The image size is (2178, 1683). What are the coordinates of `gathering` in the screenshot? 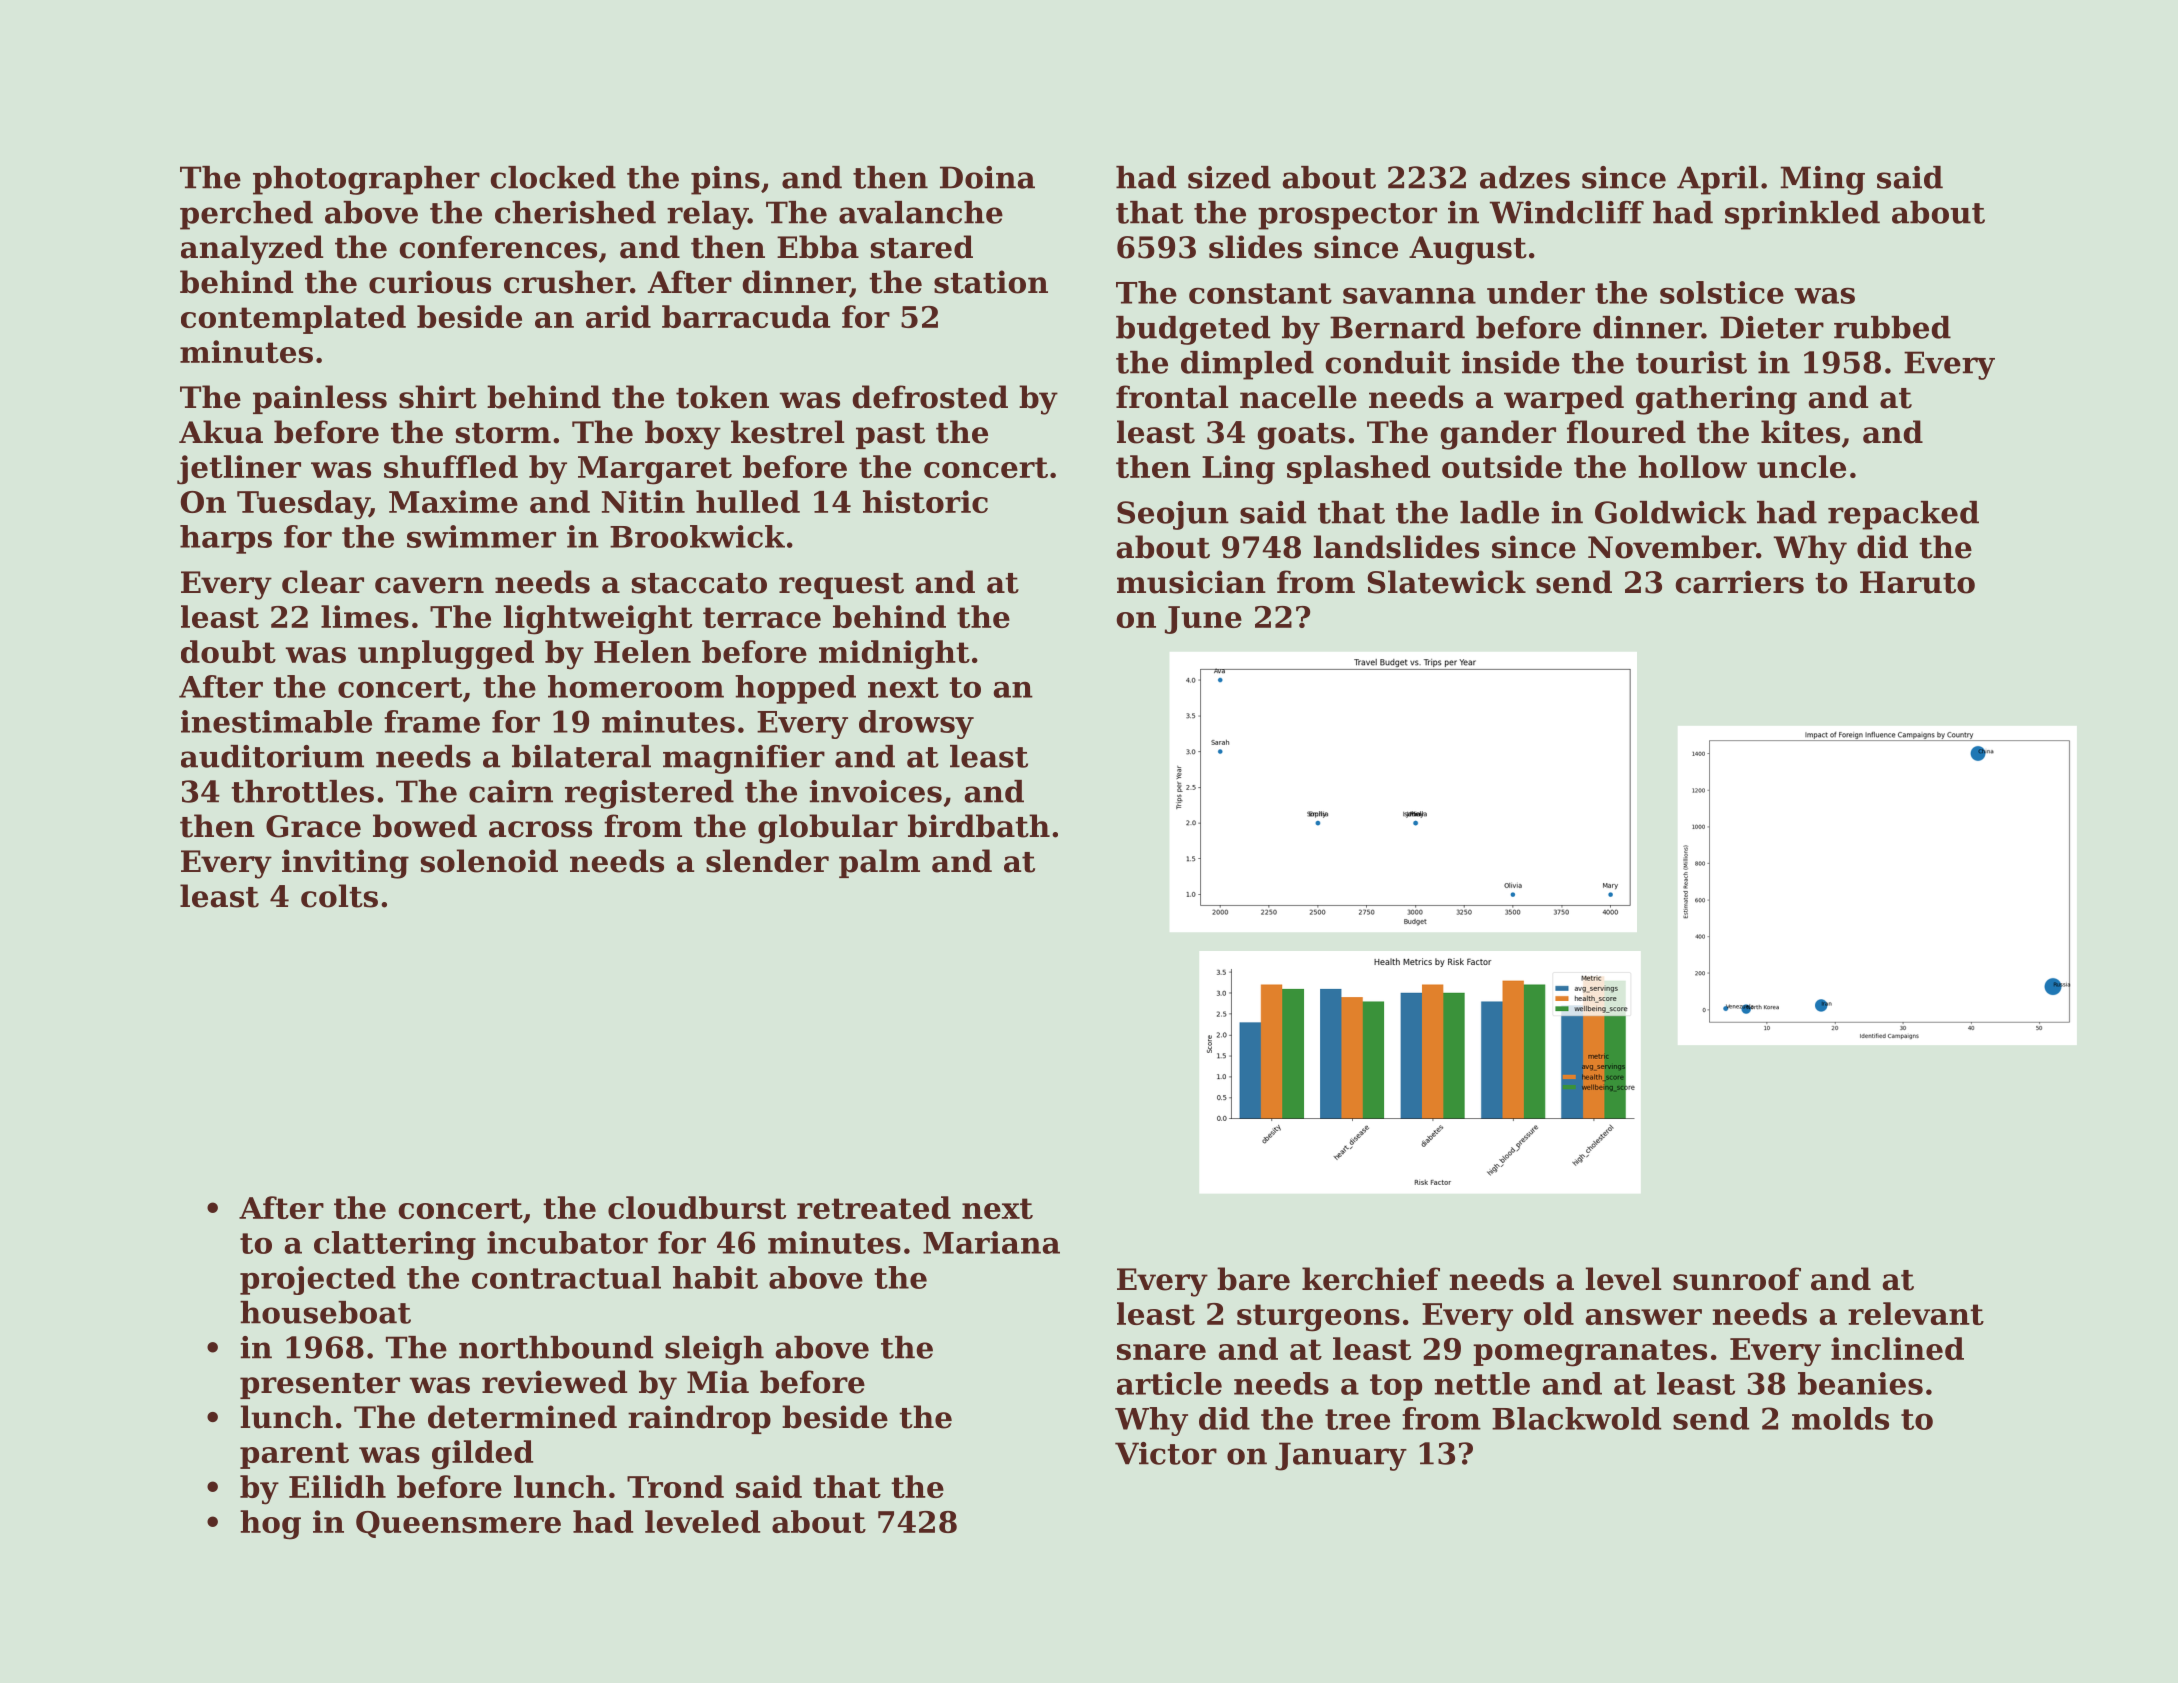 It's located at (1716, 400).
